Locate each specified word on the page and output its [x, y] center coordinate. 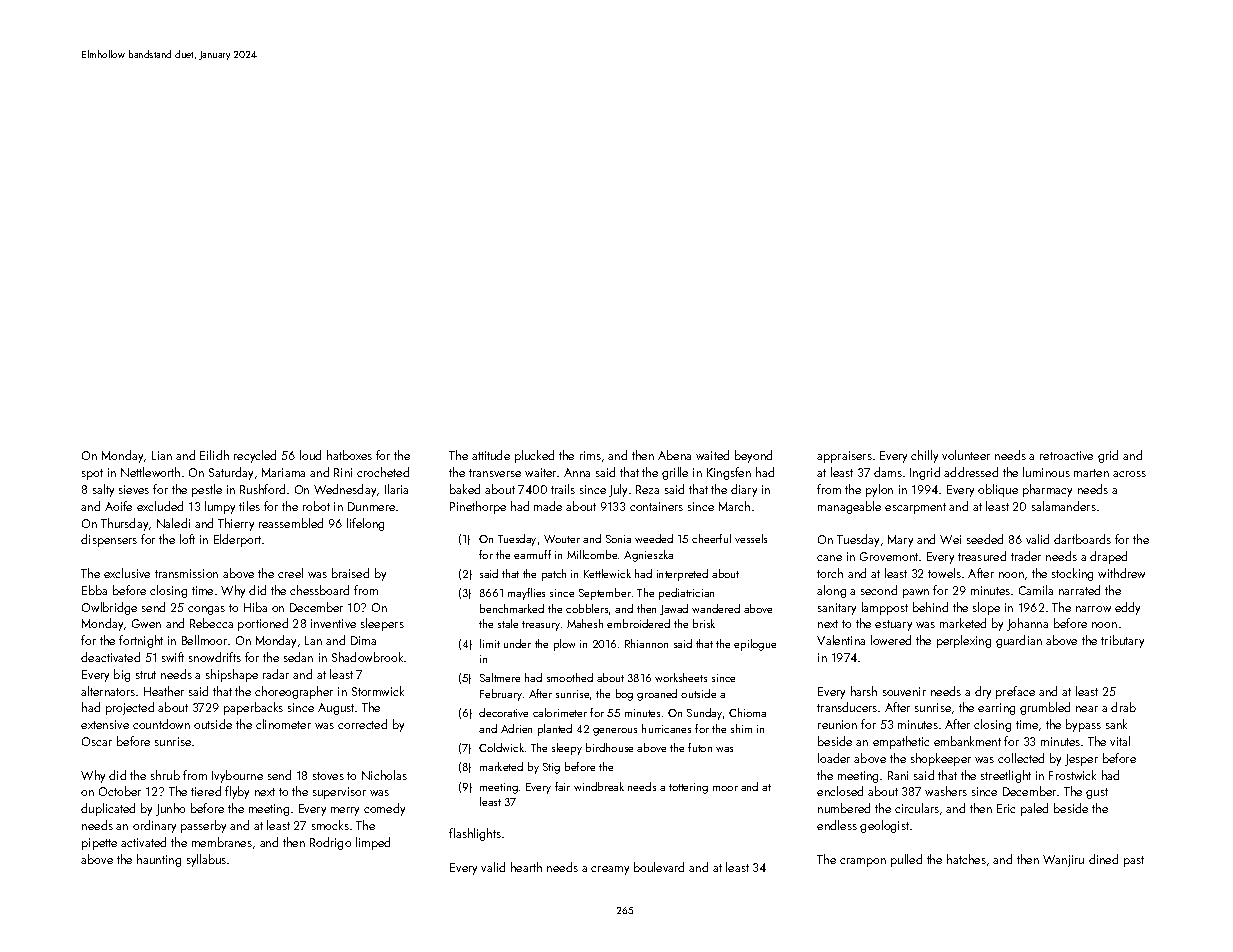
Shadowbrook [367, 657]
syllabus [206, 860]
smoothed [570, 677]
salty [103, 490]
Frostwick [1072, 775]
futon [700, 747]
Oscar [97, 741]
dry [983, 692]
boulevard [659, 867]
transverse [495, 473]
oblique [998, 490]
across [1129, 474]
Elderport [237, 540]
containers [656, 506]
